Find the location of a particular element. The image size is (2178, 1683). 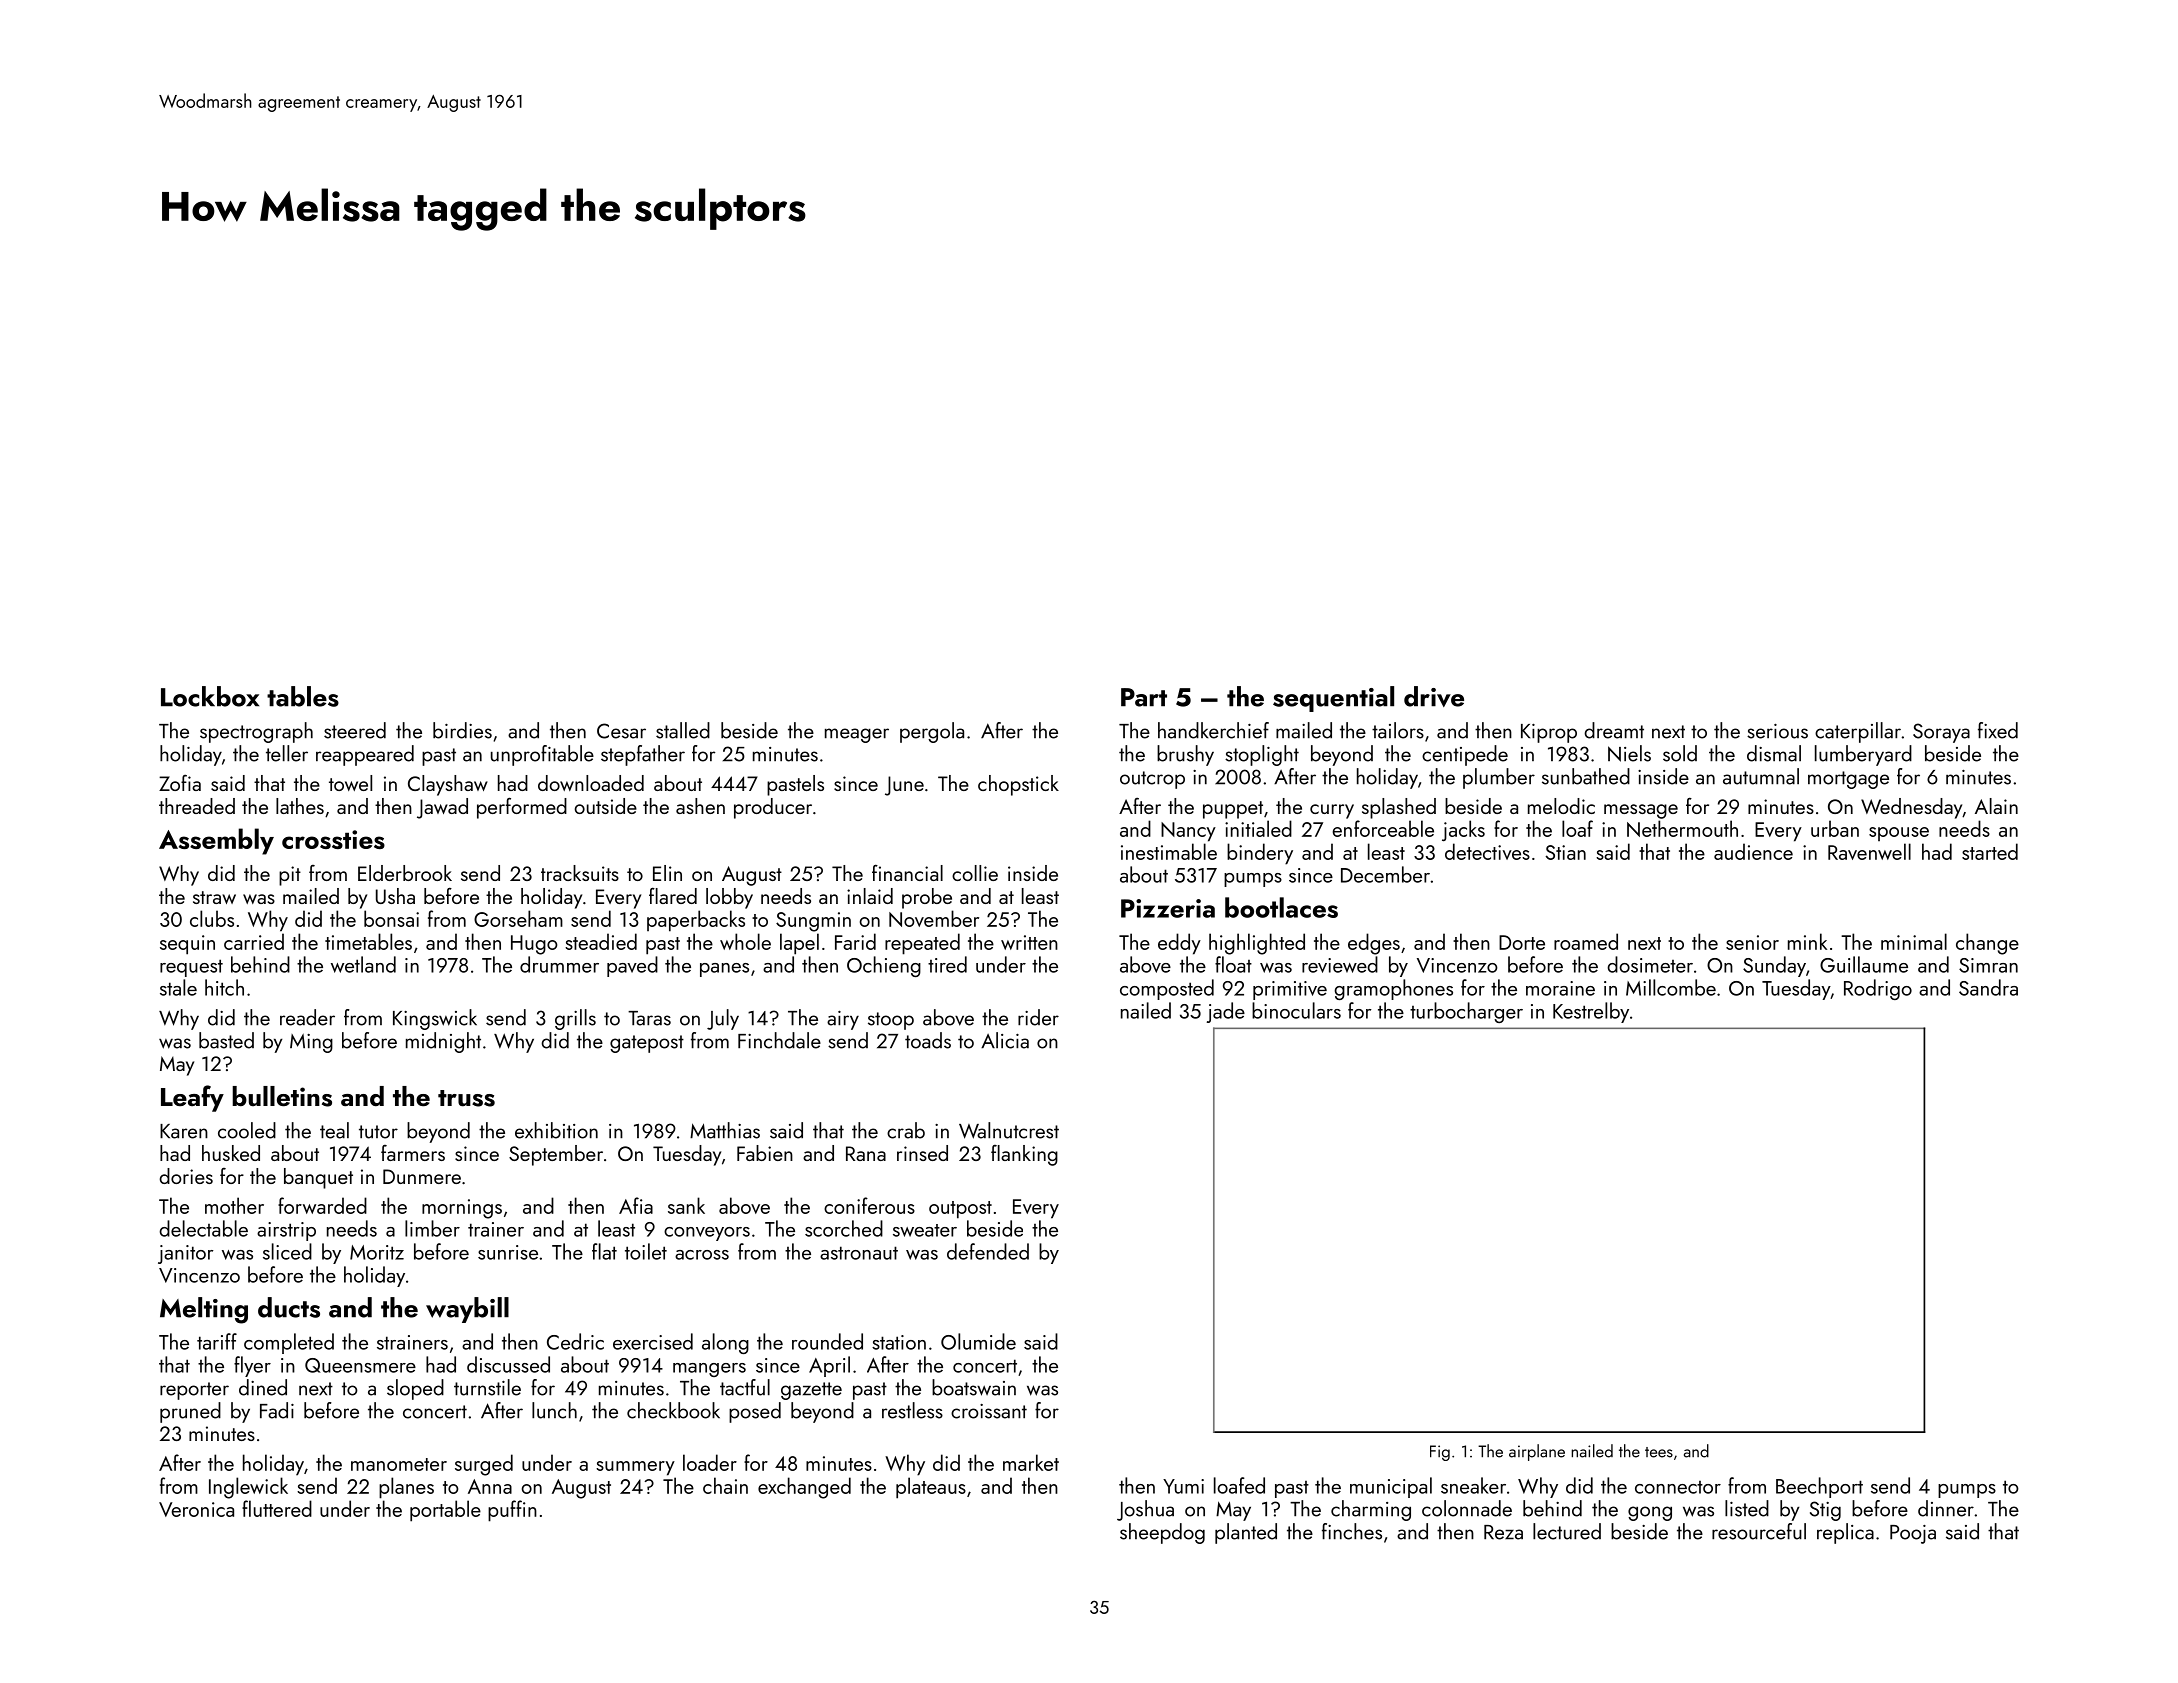

unprofitable is located at coordinates (542, 755).
